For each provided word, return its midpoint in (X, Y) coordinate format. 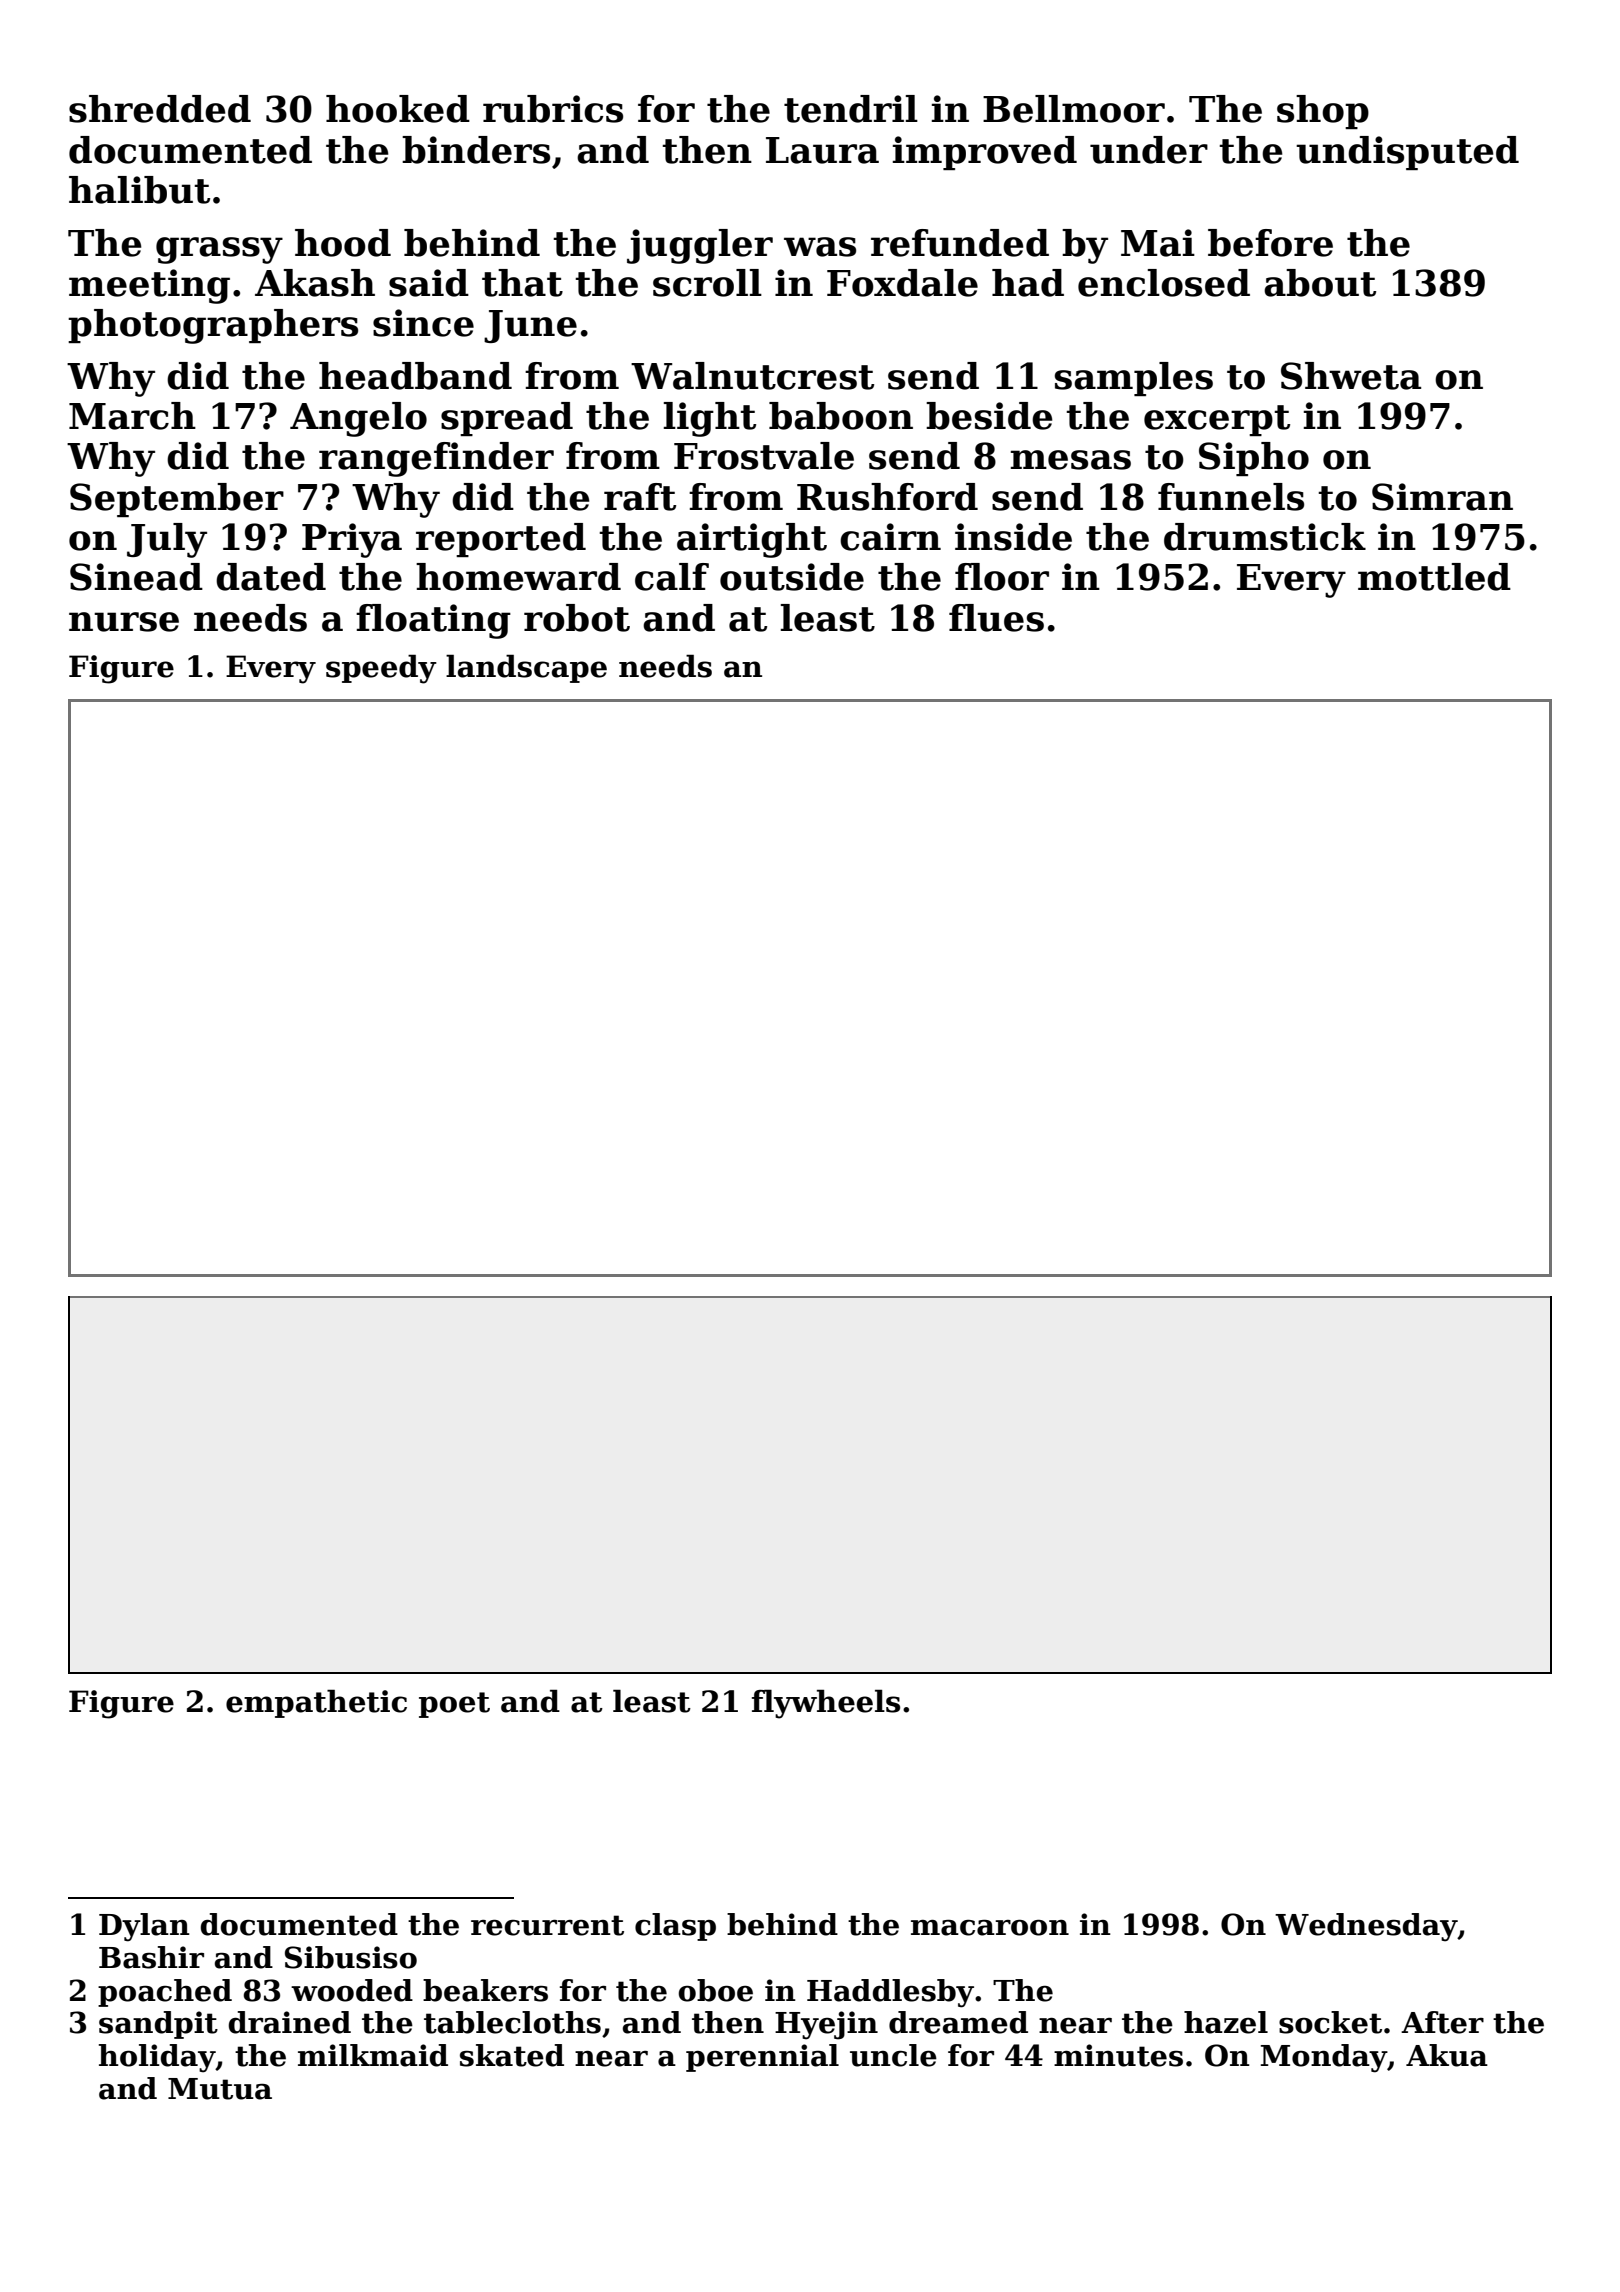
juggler (700, 246)
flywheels (826, 1704)
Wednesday (1366, 1927)
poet (454, 1705)
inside (1013, 537)
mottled (1434, 577)
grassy (219, 250)
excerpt (1217, 420)
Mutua (220, 2089)
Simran (1442, 497)
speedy (381, 669)
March (132, 416)
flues (996, 618)
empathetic (316, 1703)
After (1442, 2022)
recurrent (547, 1925)
